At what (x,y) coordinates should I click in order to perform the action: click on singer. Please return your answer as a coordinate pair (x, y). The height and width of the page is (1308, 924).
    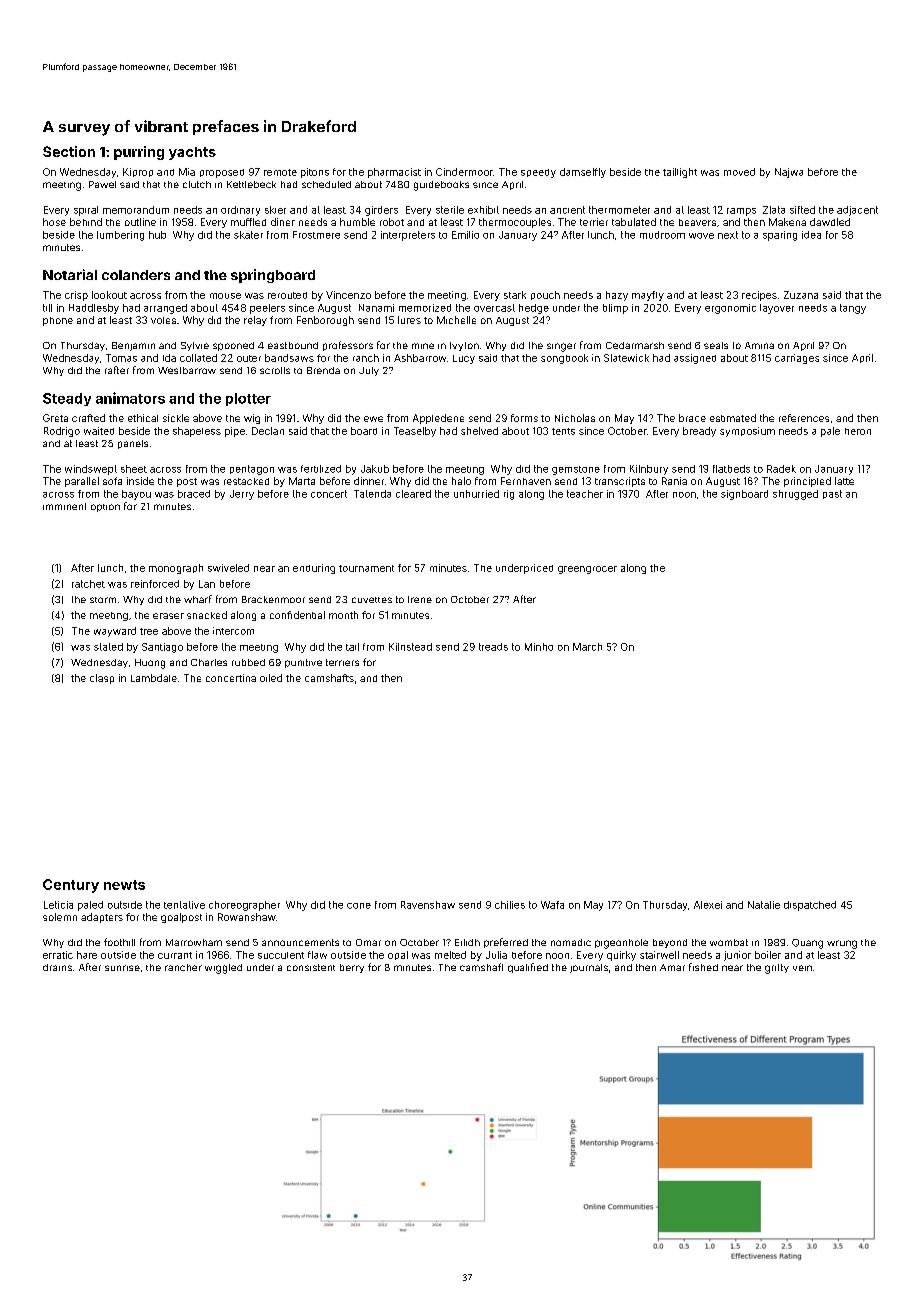
    Looking at the image, I should click on (561, 347).
